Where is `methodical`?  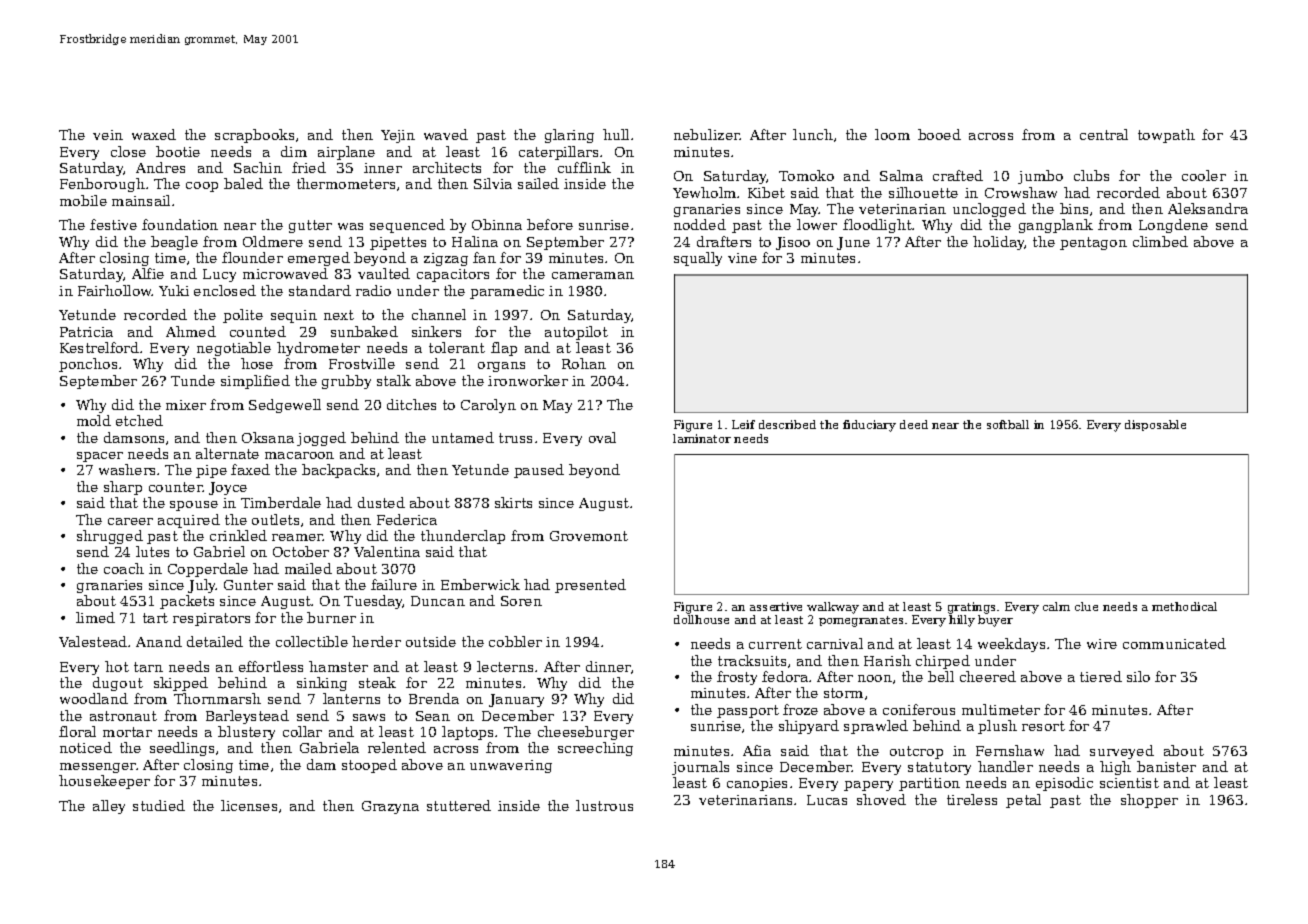
methodical is located at coordinates (1184, 606).
